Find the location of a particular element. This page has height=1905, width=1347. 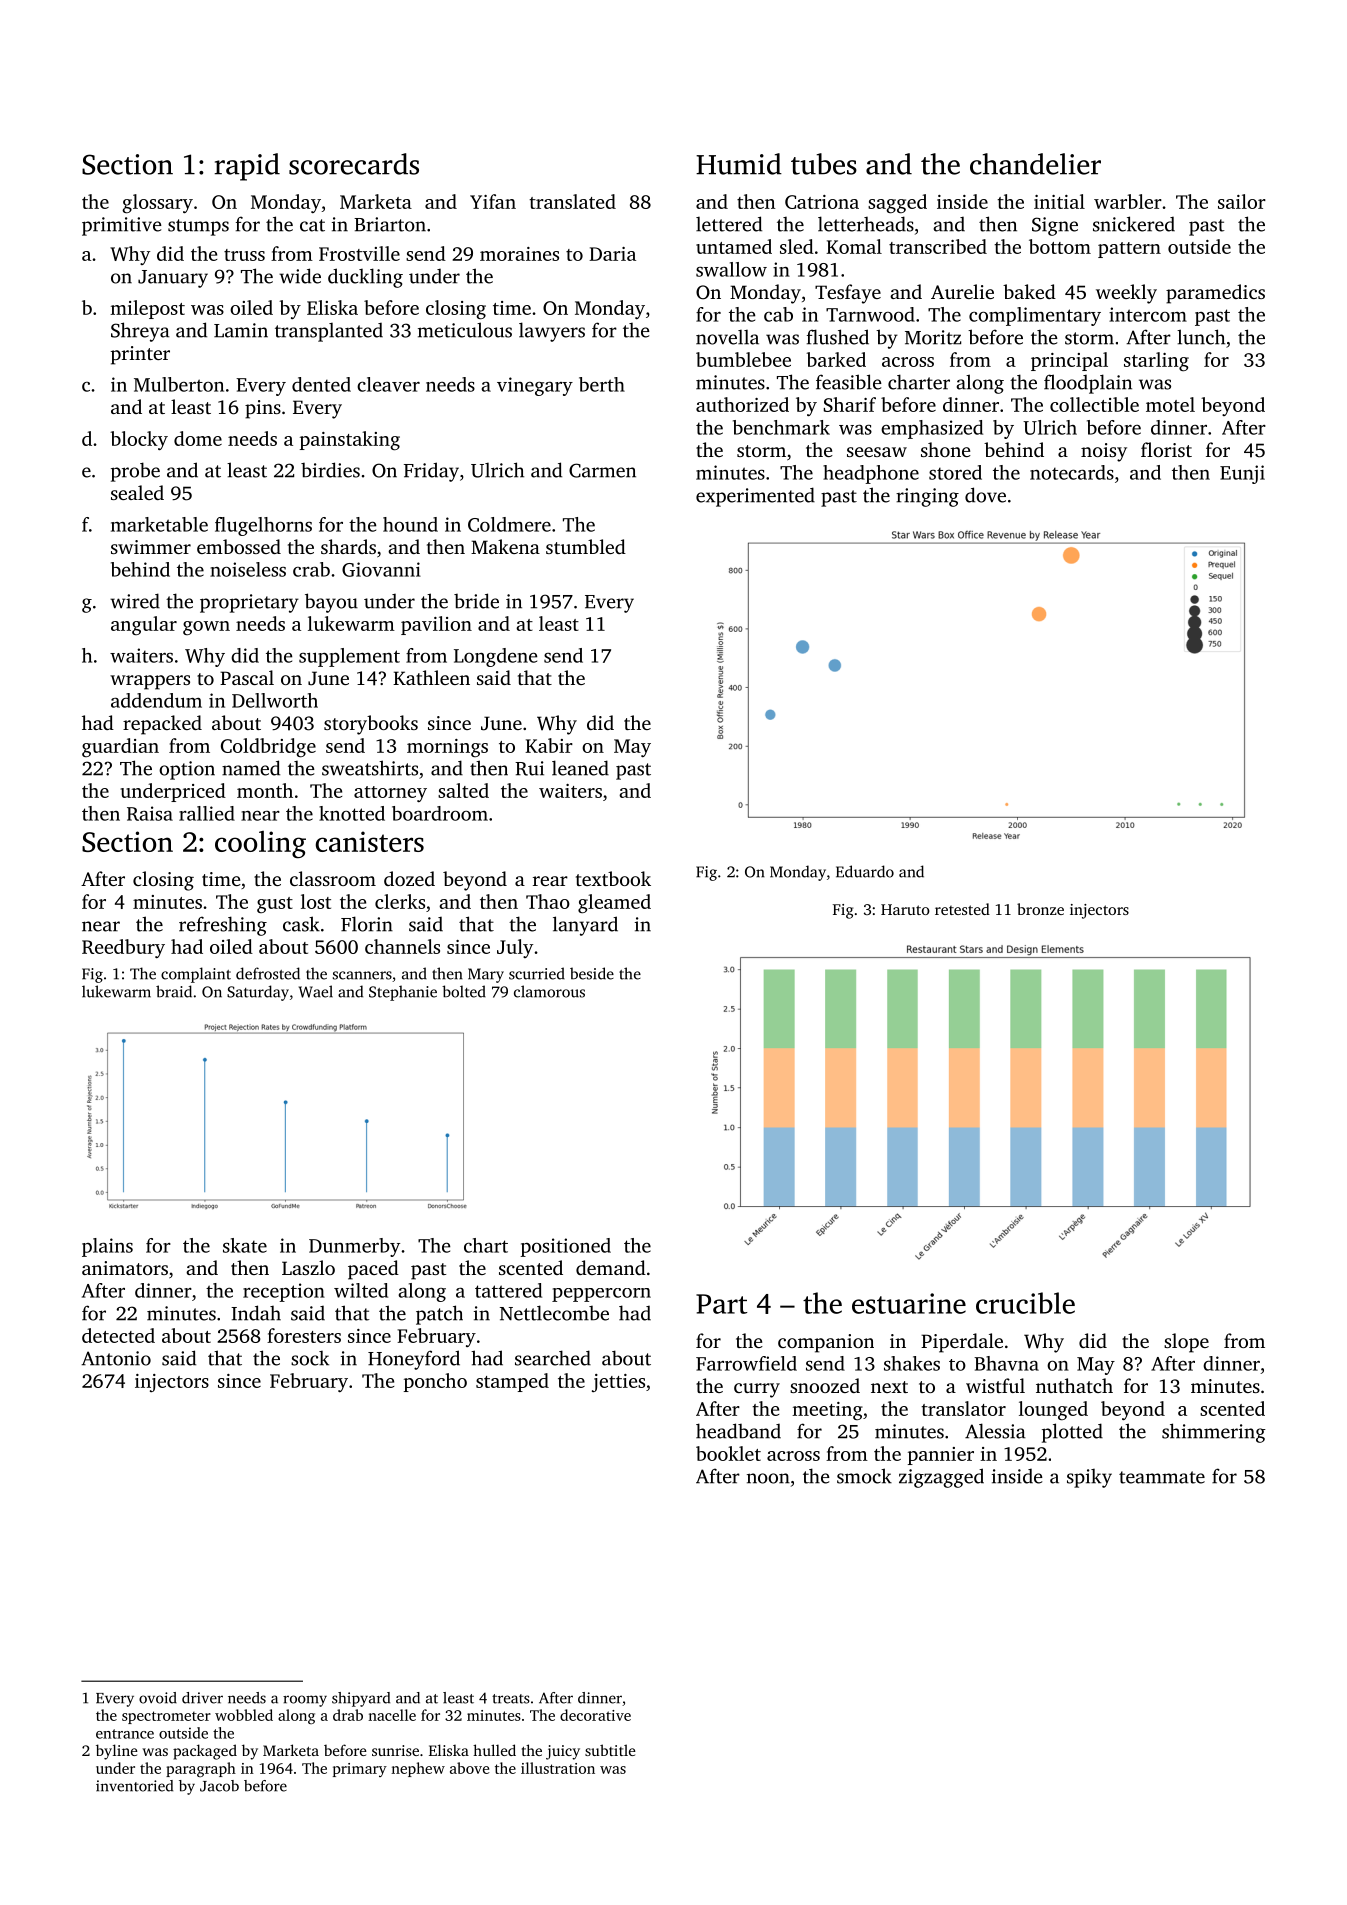

rapid is located at coordinates (247, 167).
